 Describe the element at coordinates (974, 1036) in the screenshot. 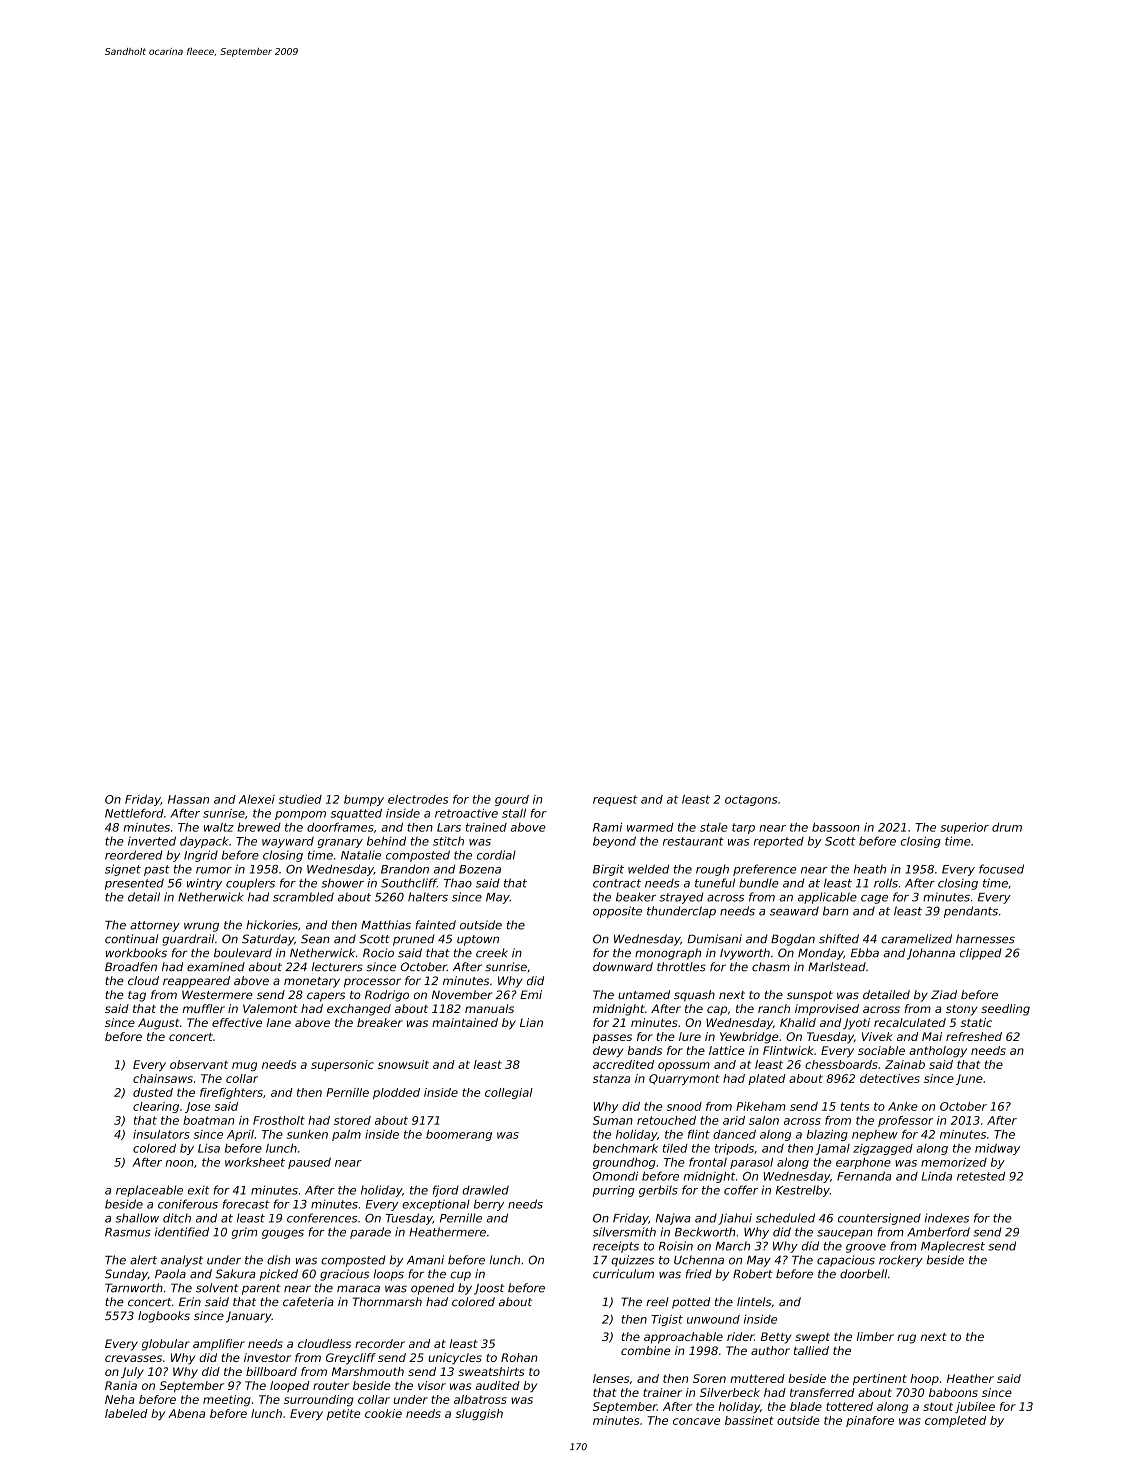

I see `refreshed` at that location.
